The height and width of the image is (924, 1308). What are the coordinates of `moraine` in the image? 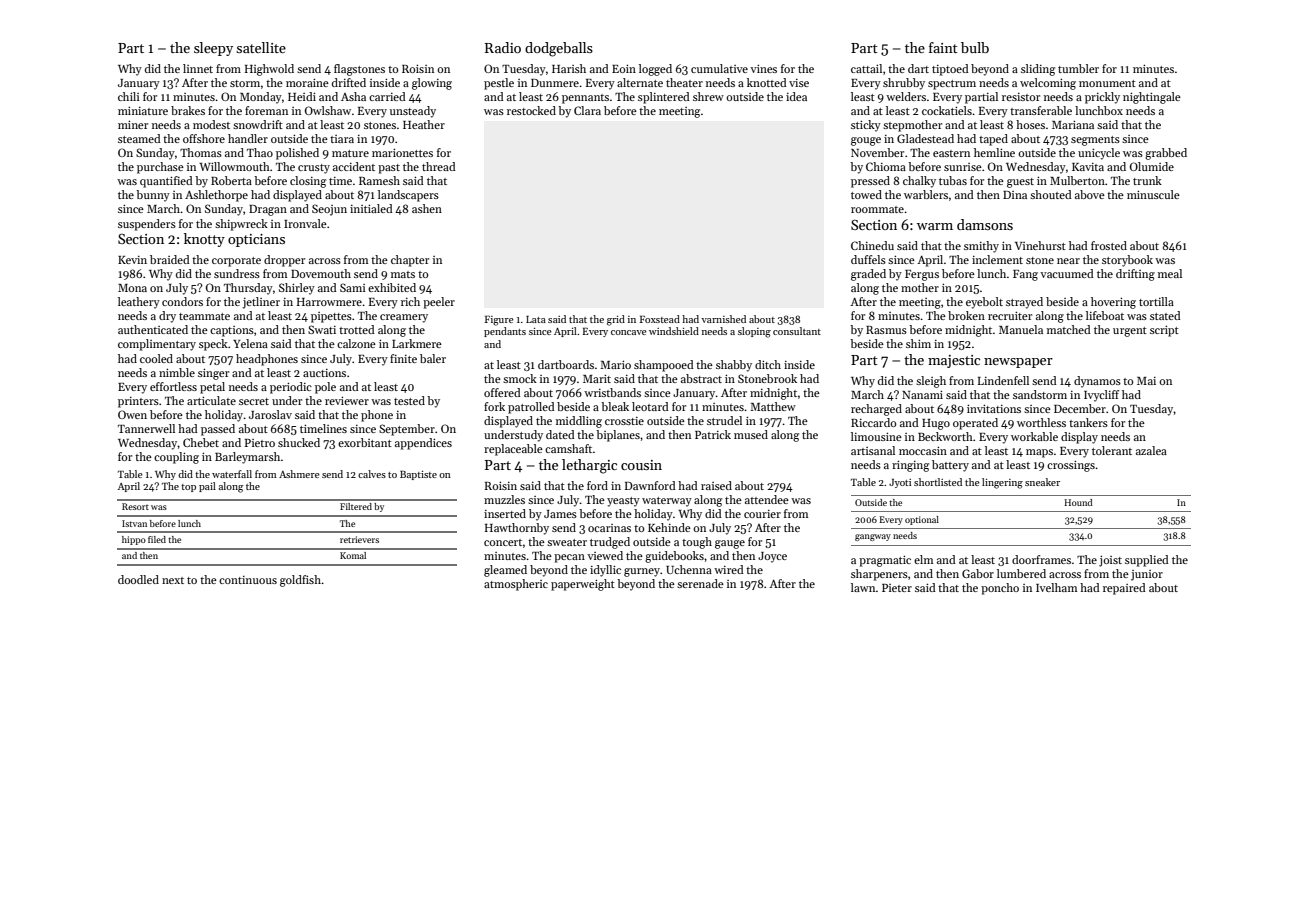 It's located at (307, 82).
